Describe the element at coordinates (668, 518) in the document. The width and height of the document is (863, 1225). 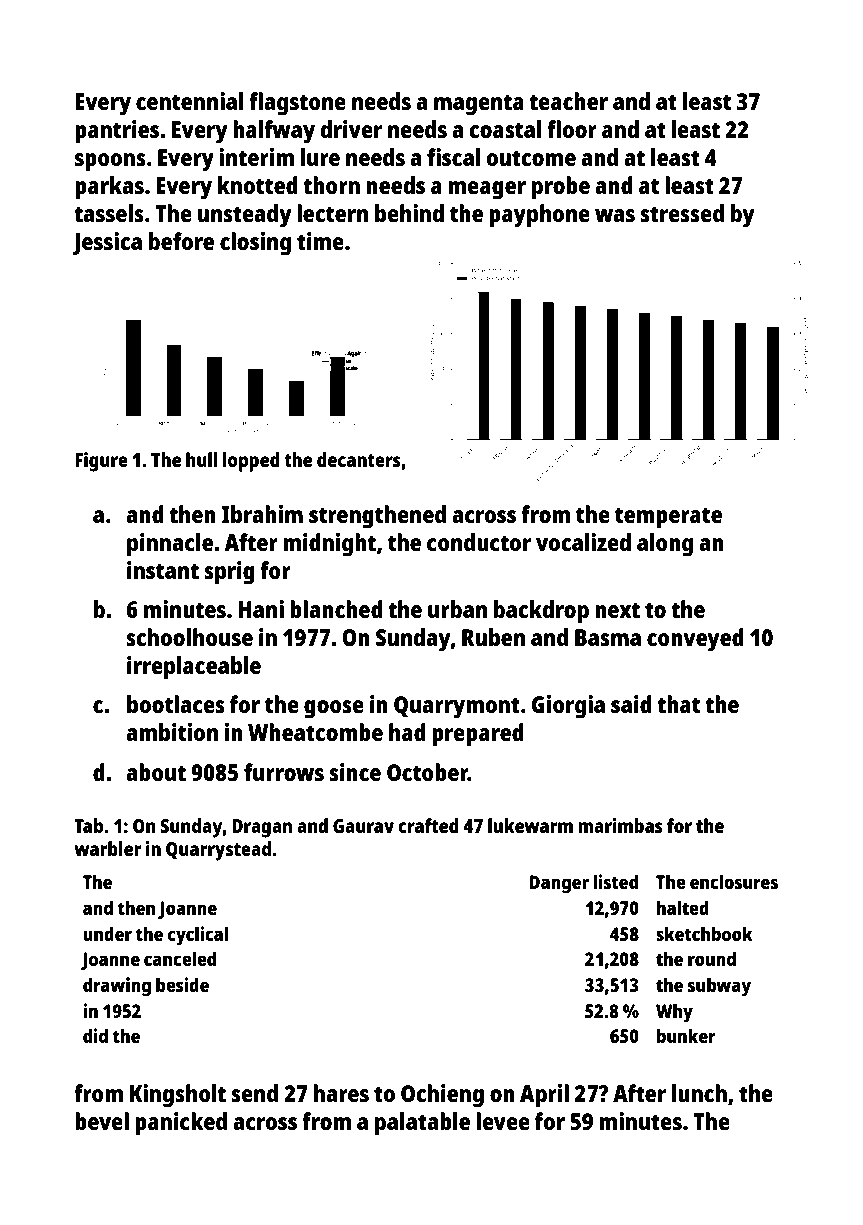
I see `temperate` at that location.
